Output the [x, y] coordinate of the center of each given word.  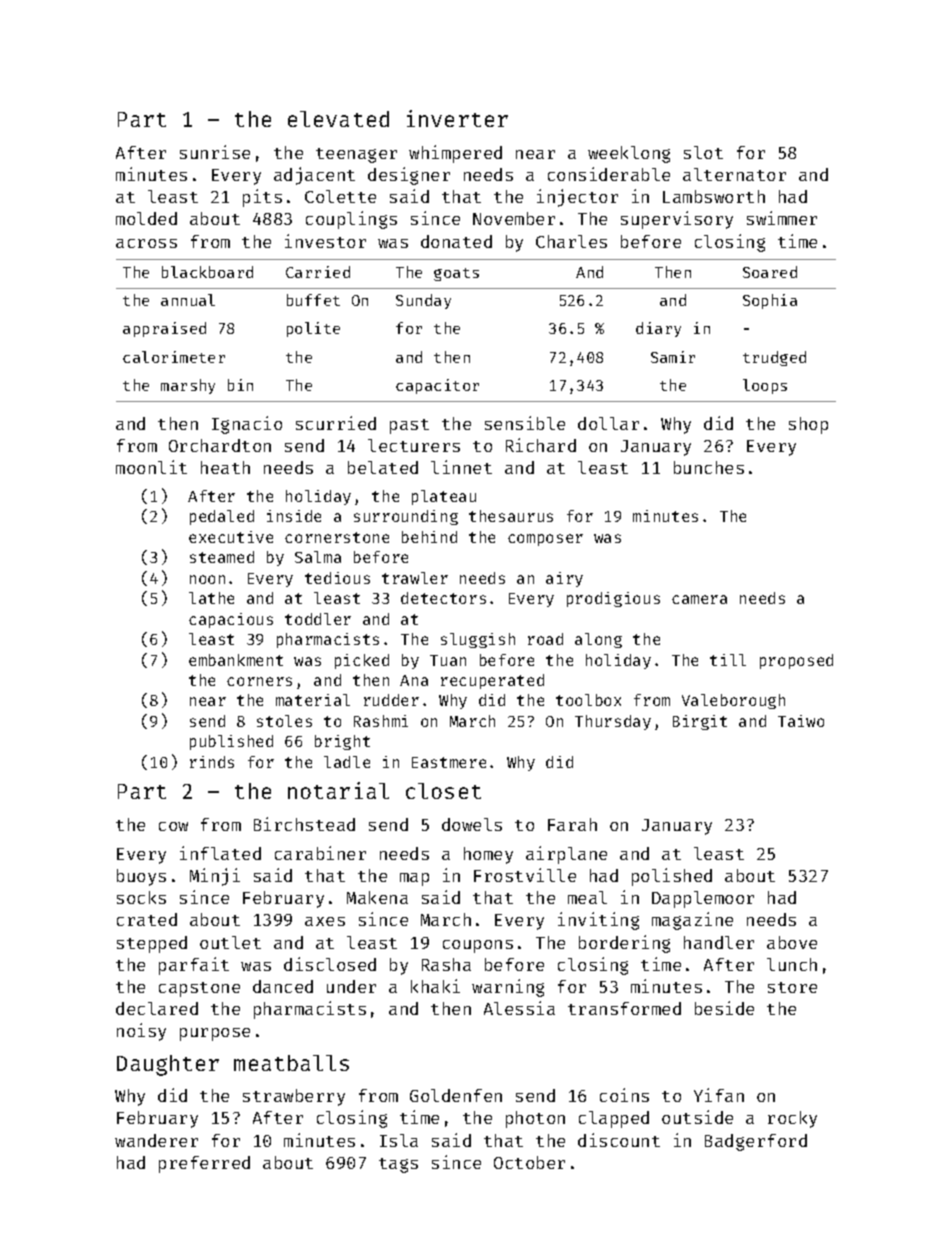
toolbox [588, 700]
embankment [236, 660]
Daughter [168, 1065]
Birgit [700, 722]
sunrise [215, 152]
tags [398, 1165]
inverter [457, 118]
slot [703, 152]
